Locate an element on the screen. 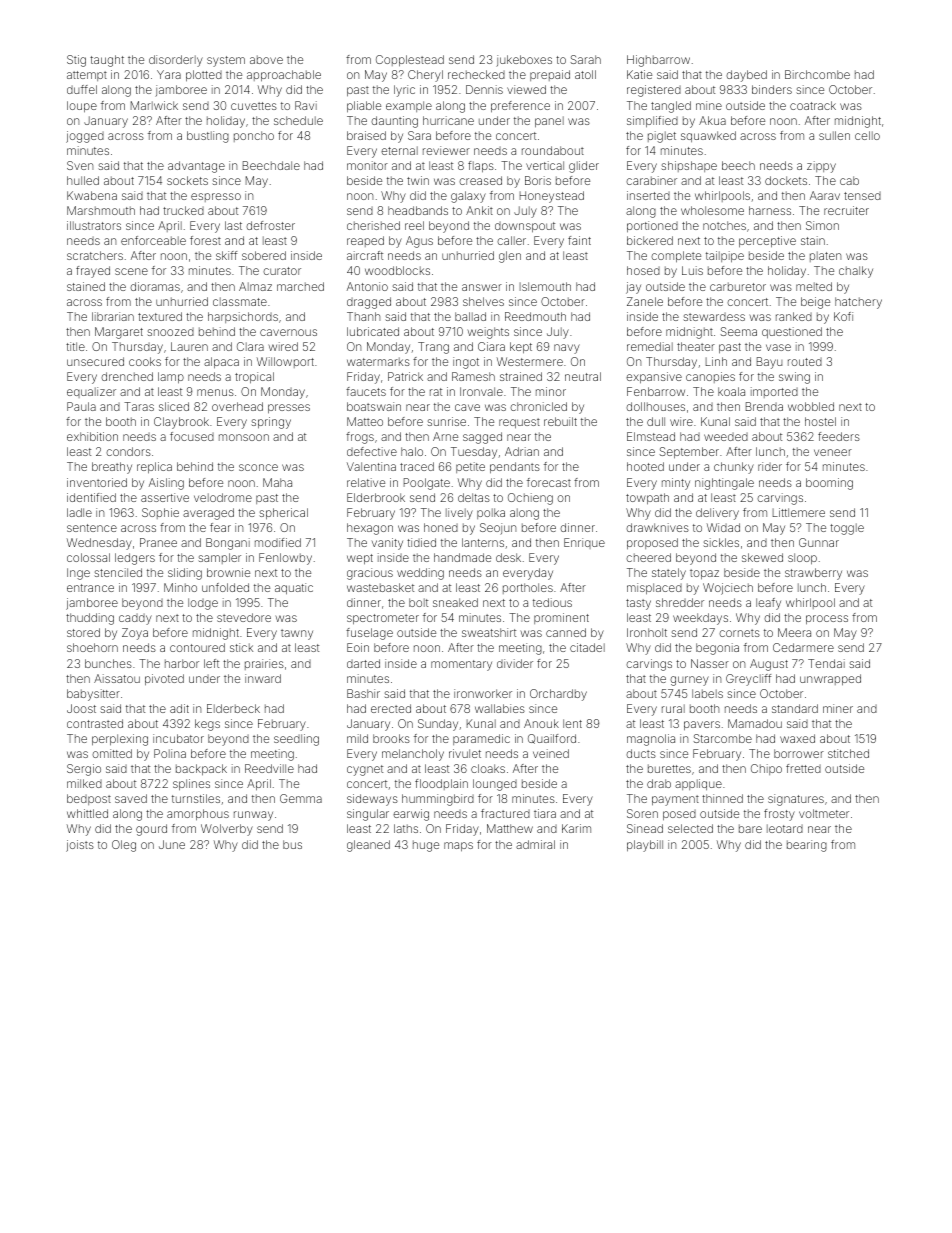  floodplain is located at coordinates (441, 784).
